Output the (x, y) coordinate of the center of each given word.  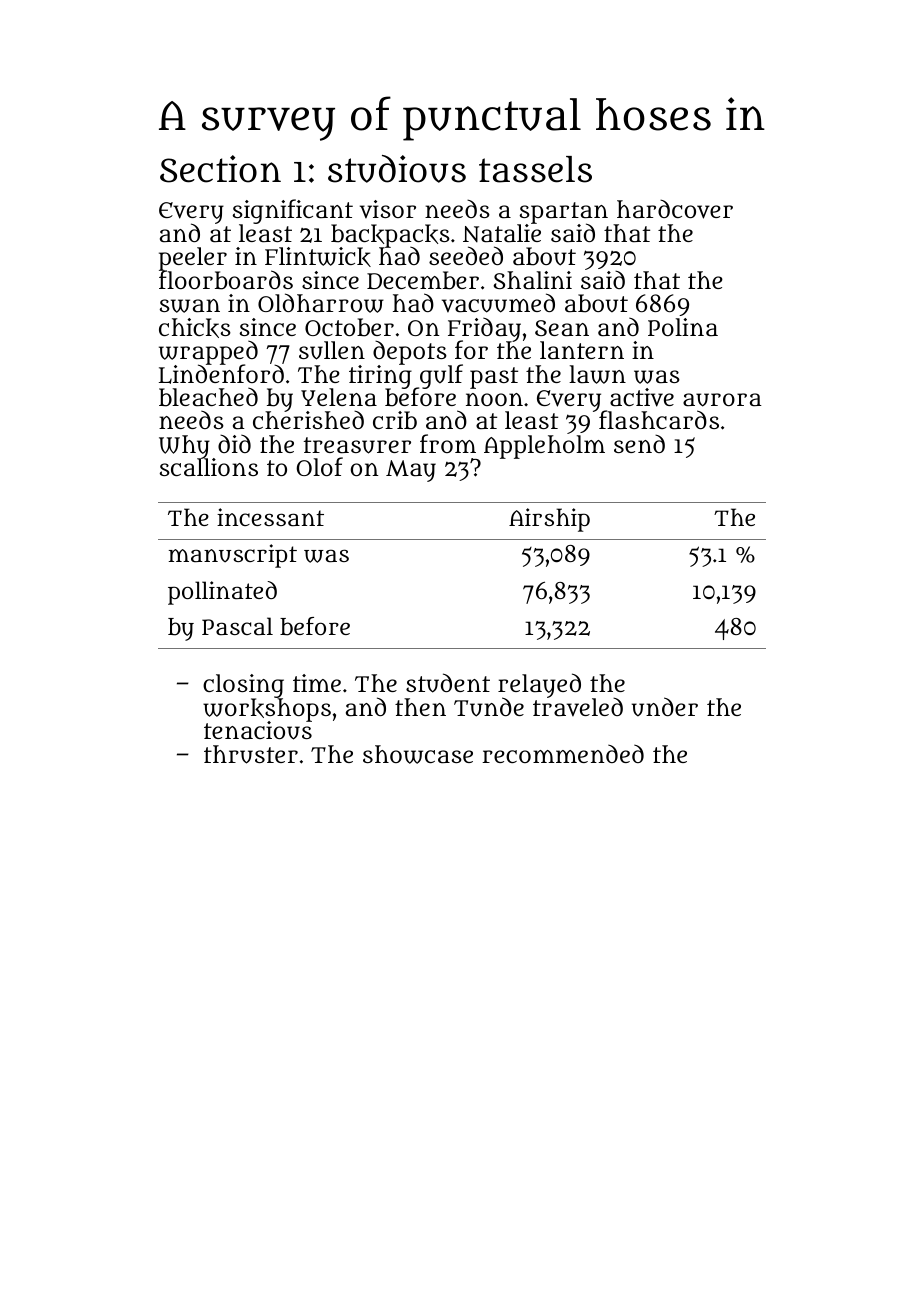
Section (220, 169)
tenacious (258, 731)
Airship (549, 520)
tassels (535, 169)
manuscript (233, 556)
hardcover (675, 209)
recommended (563, 753)
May (411, 471)
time (317, 683)
